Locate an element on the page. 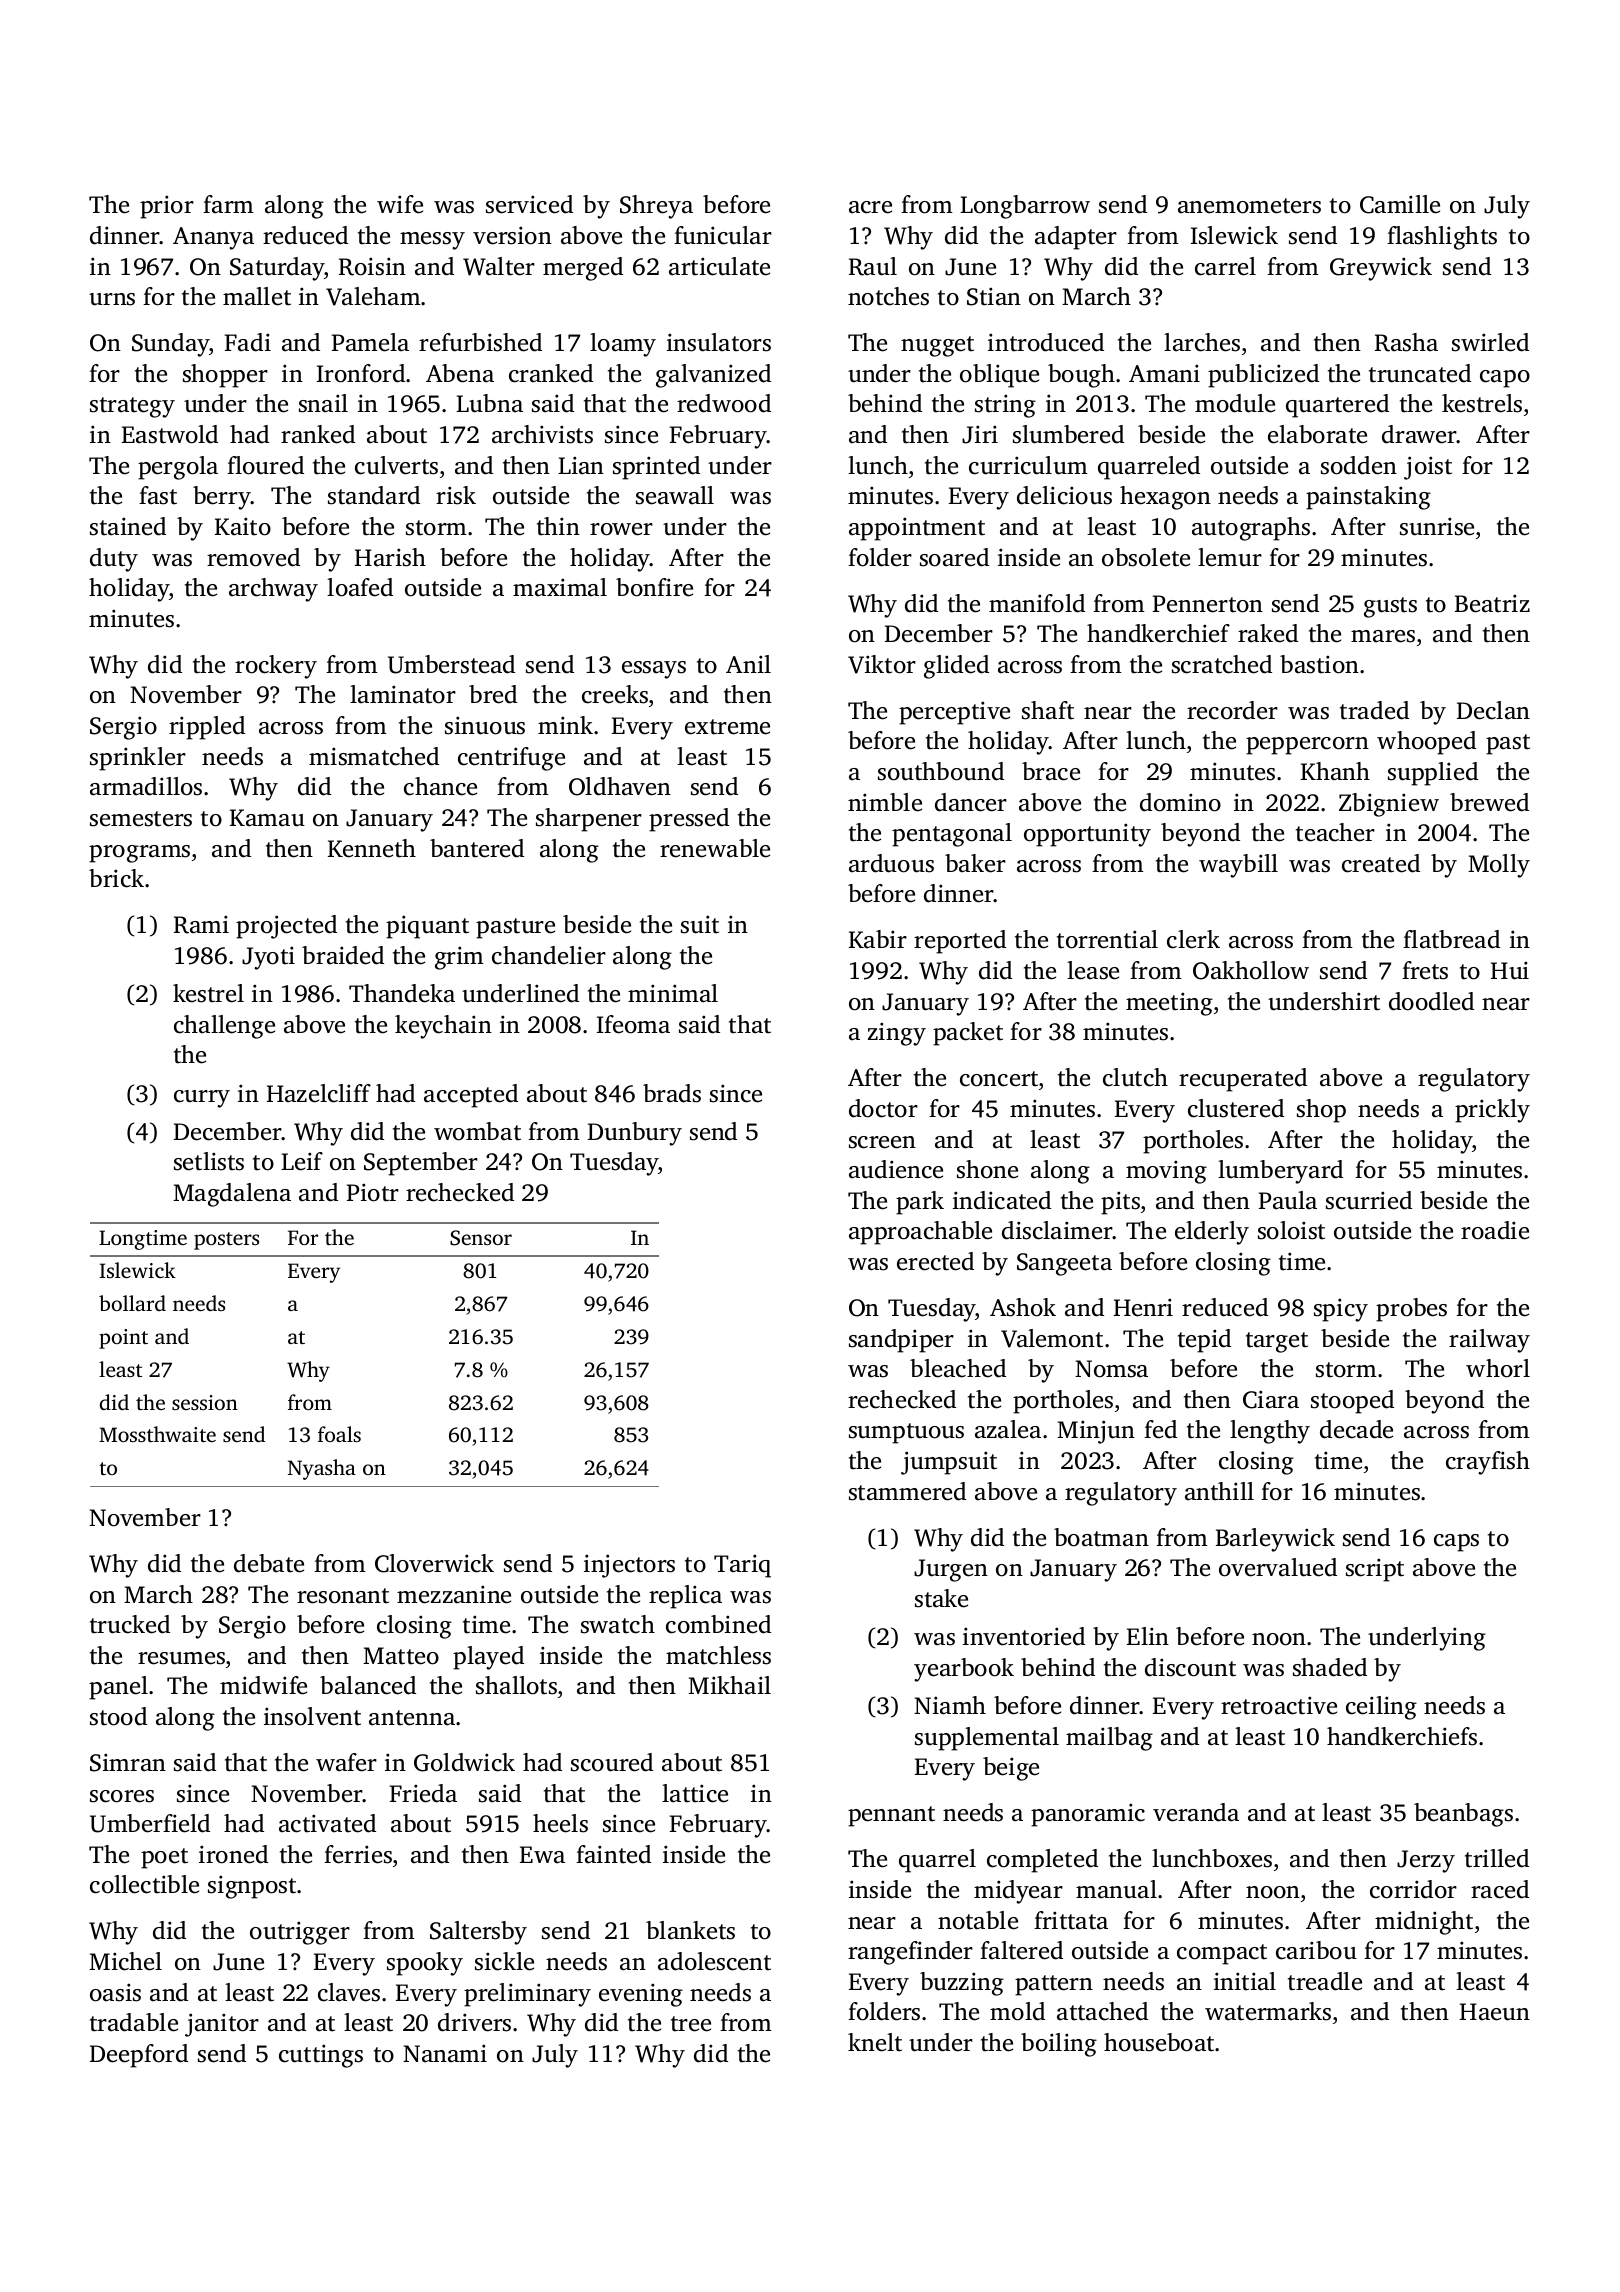 This document has width=1620, height=2292. anemometers is located at coordinates (1249, 206).
